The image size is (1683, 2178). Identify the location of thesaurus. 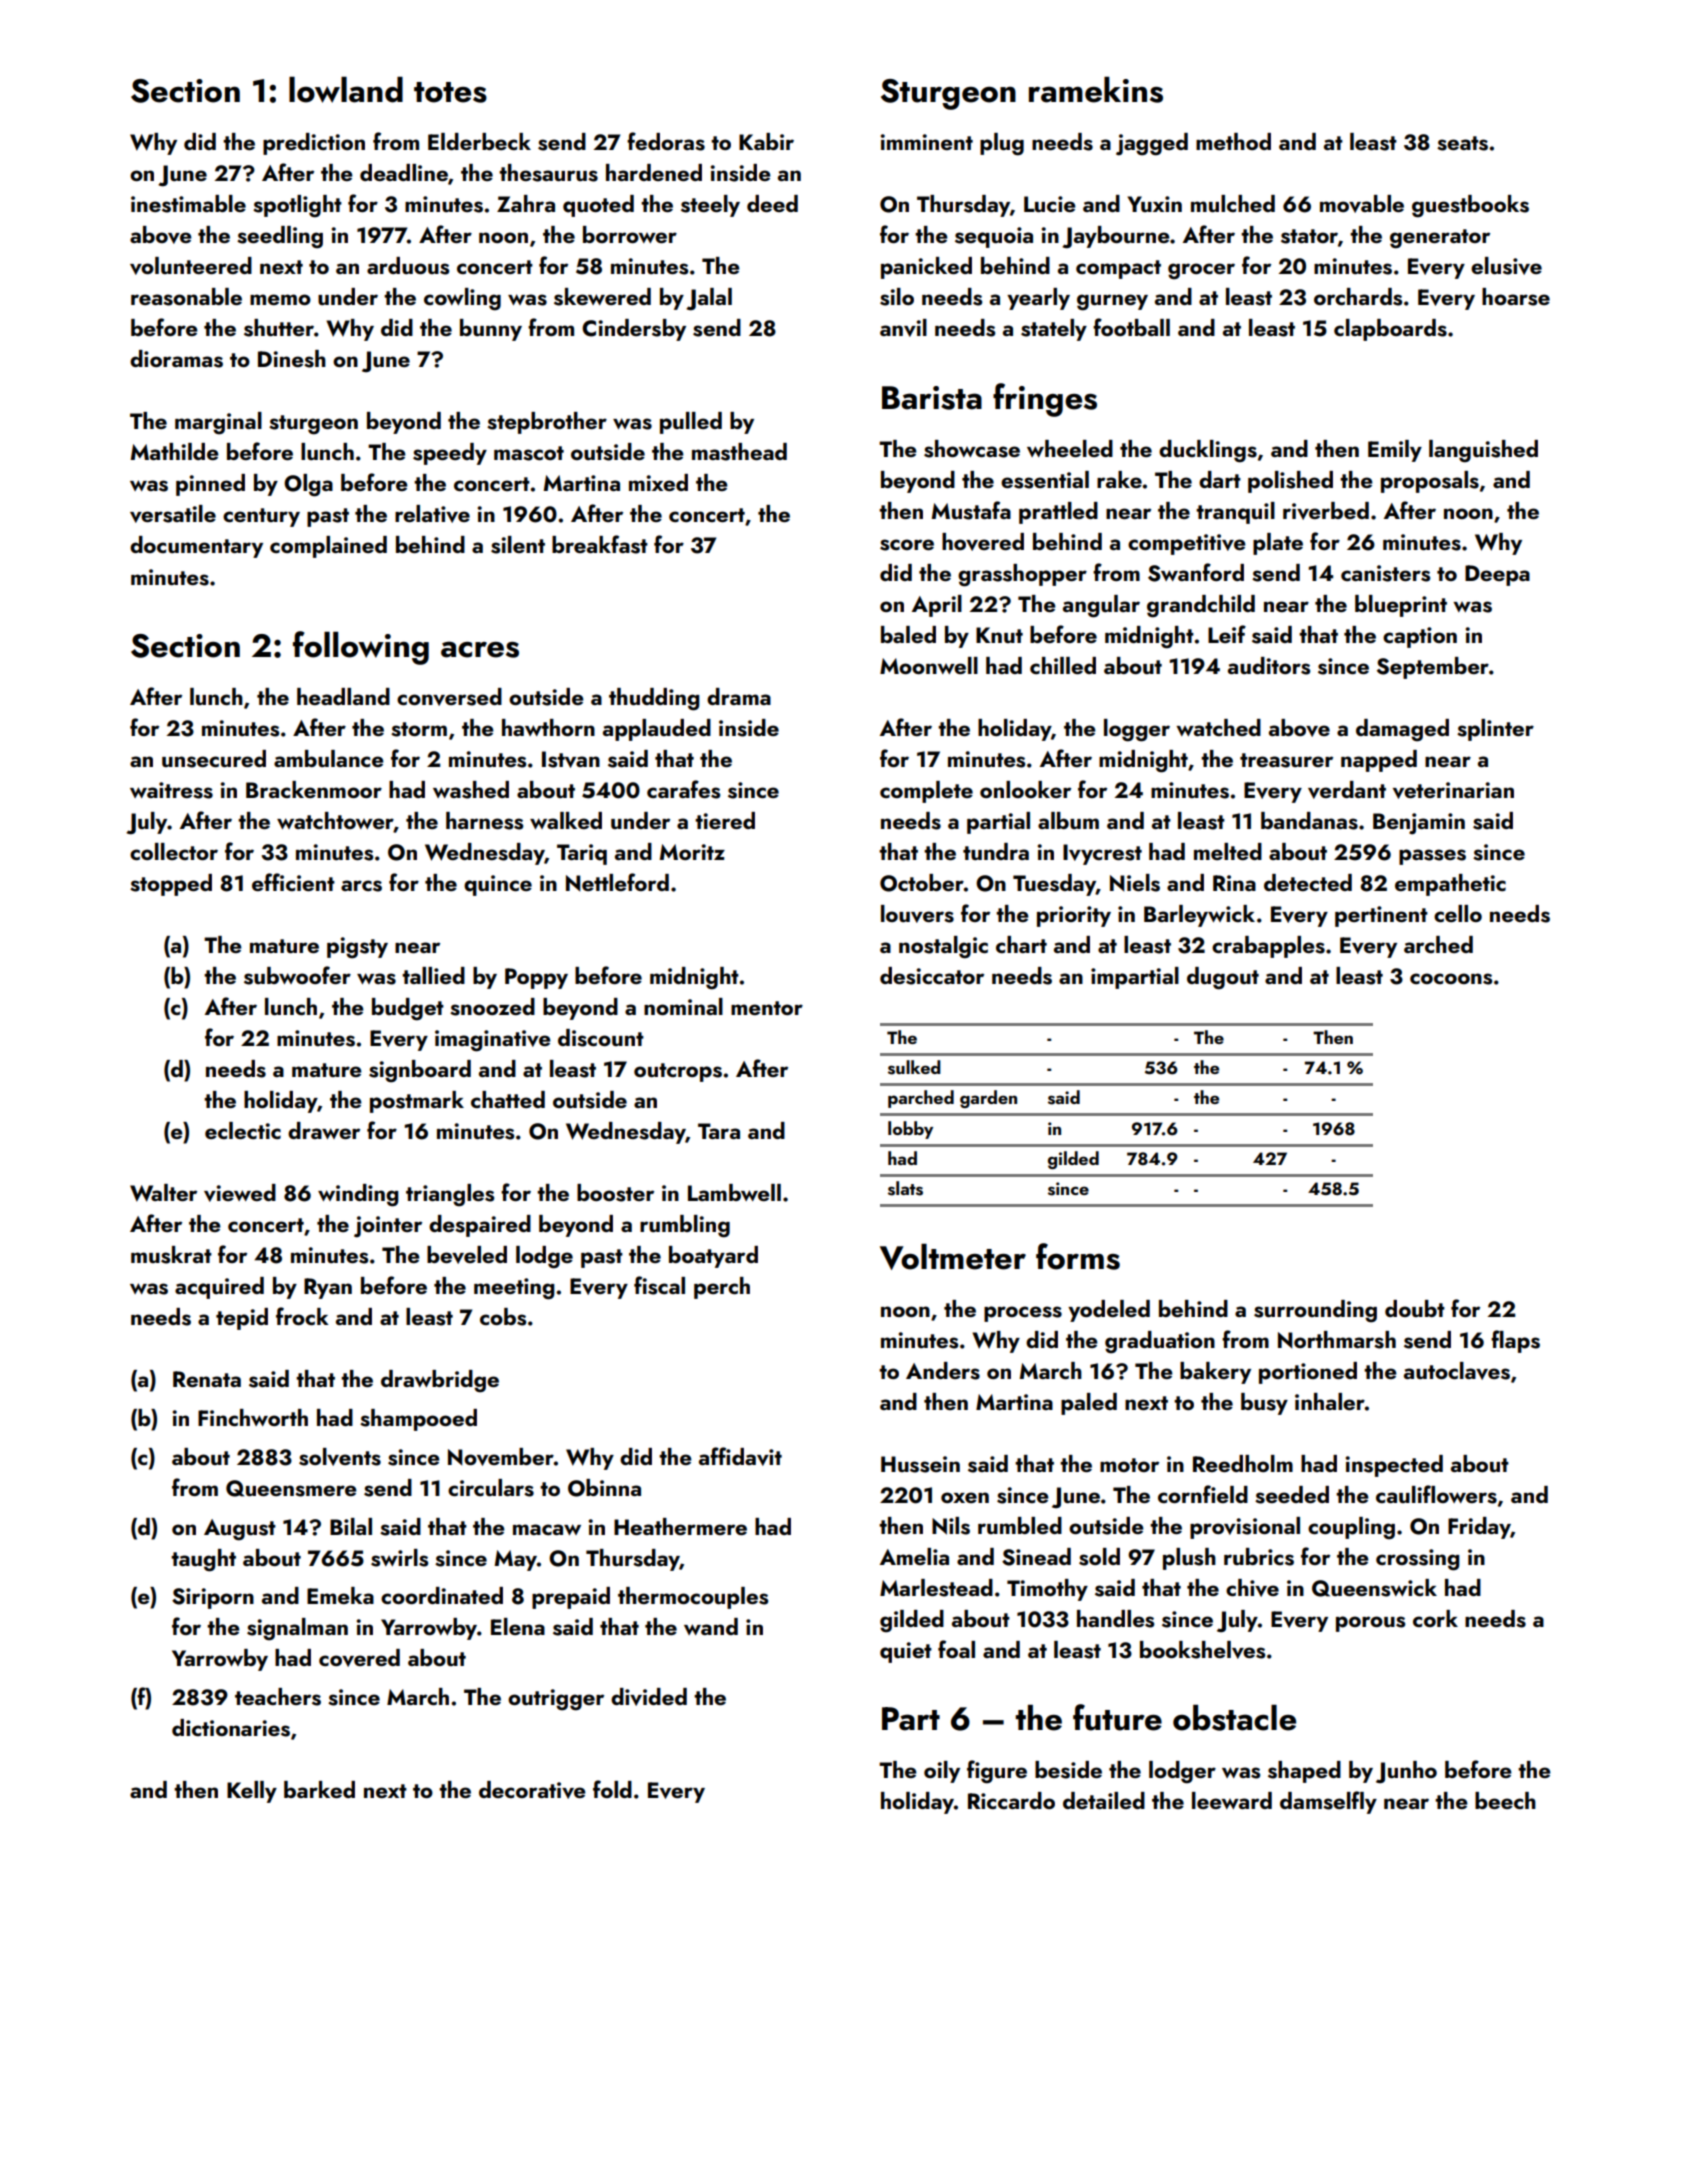
(548, 173).
